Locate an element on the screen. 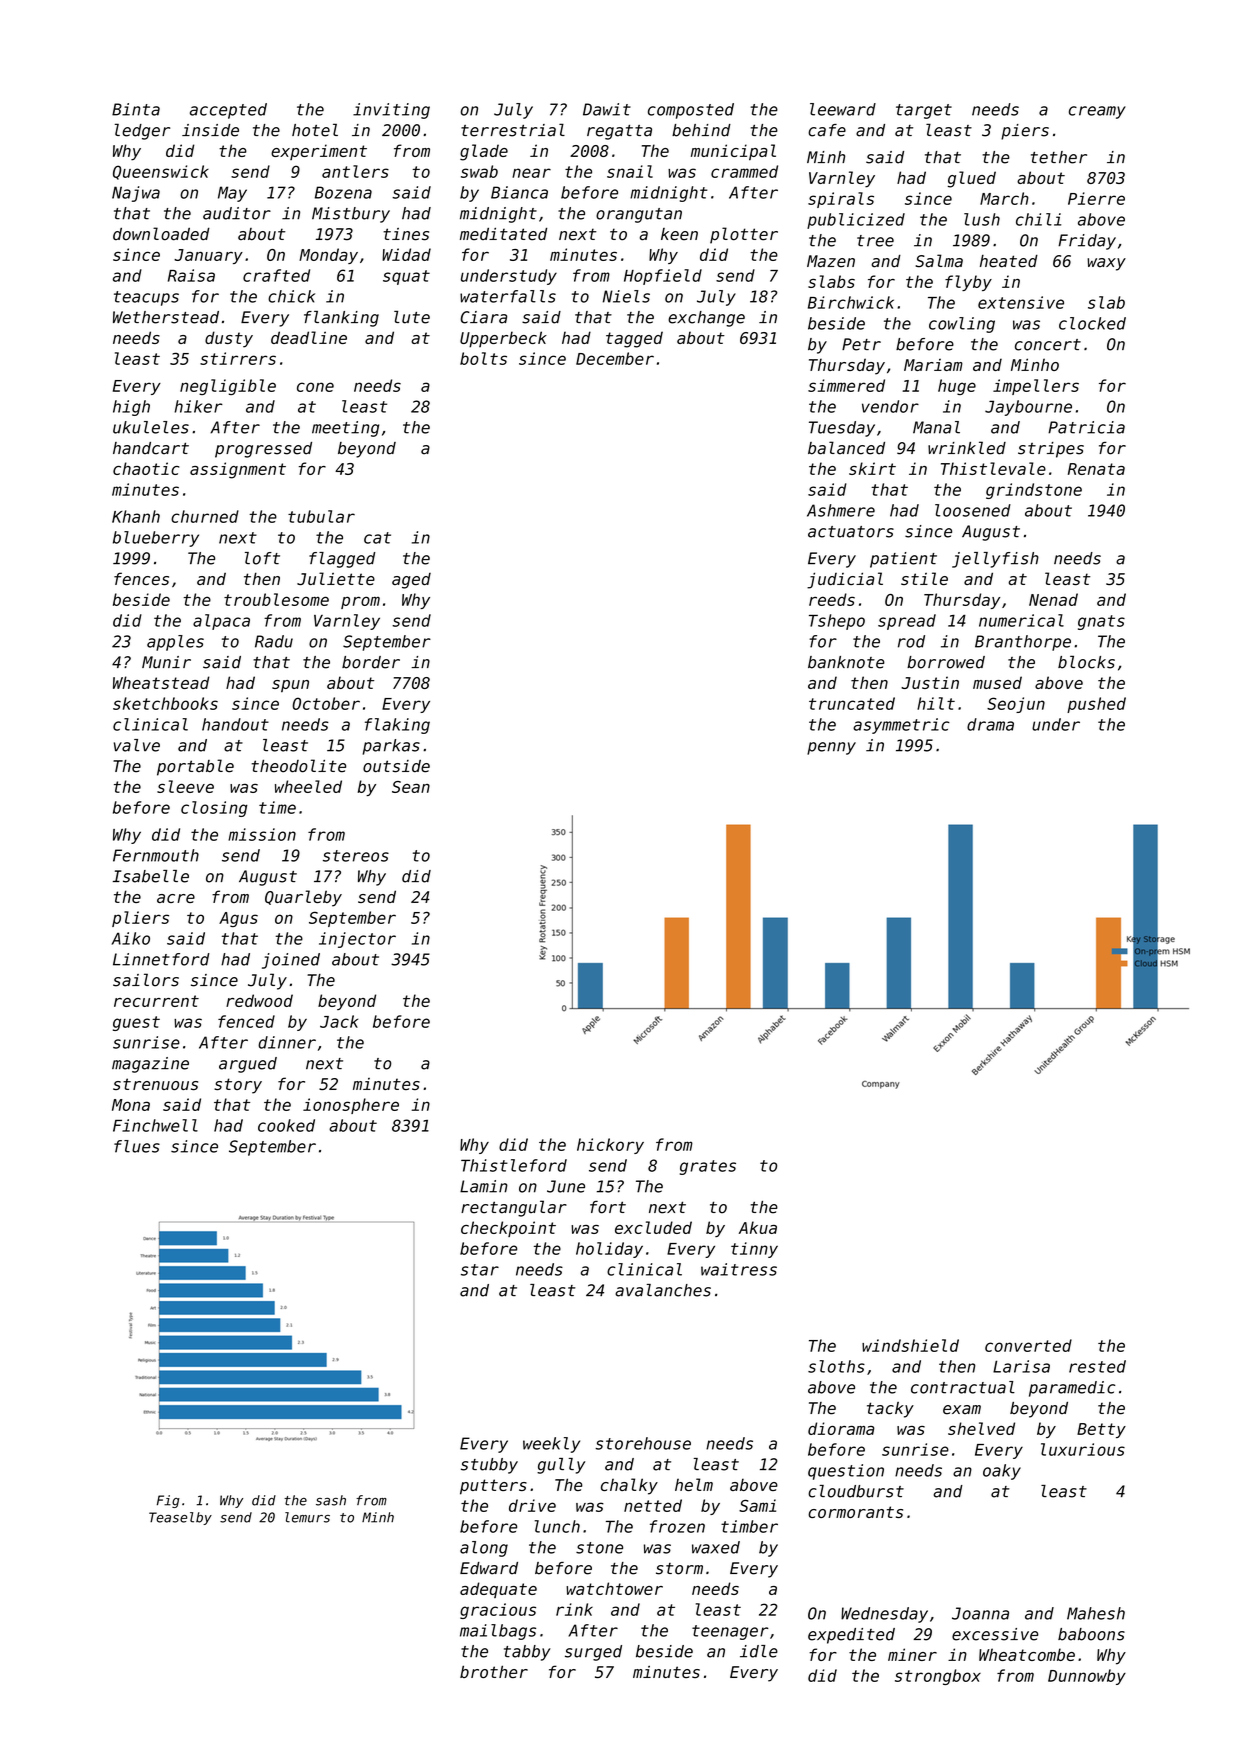 The image size is (1238, 1750). checkpoint is located at coordinates (508, 1229).
